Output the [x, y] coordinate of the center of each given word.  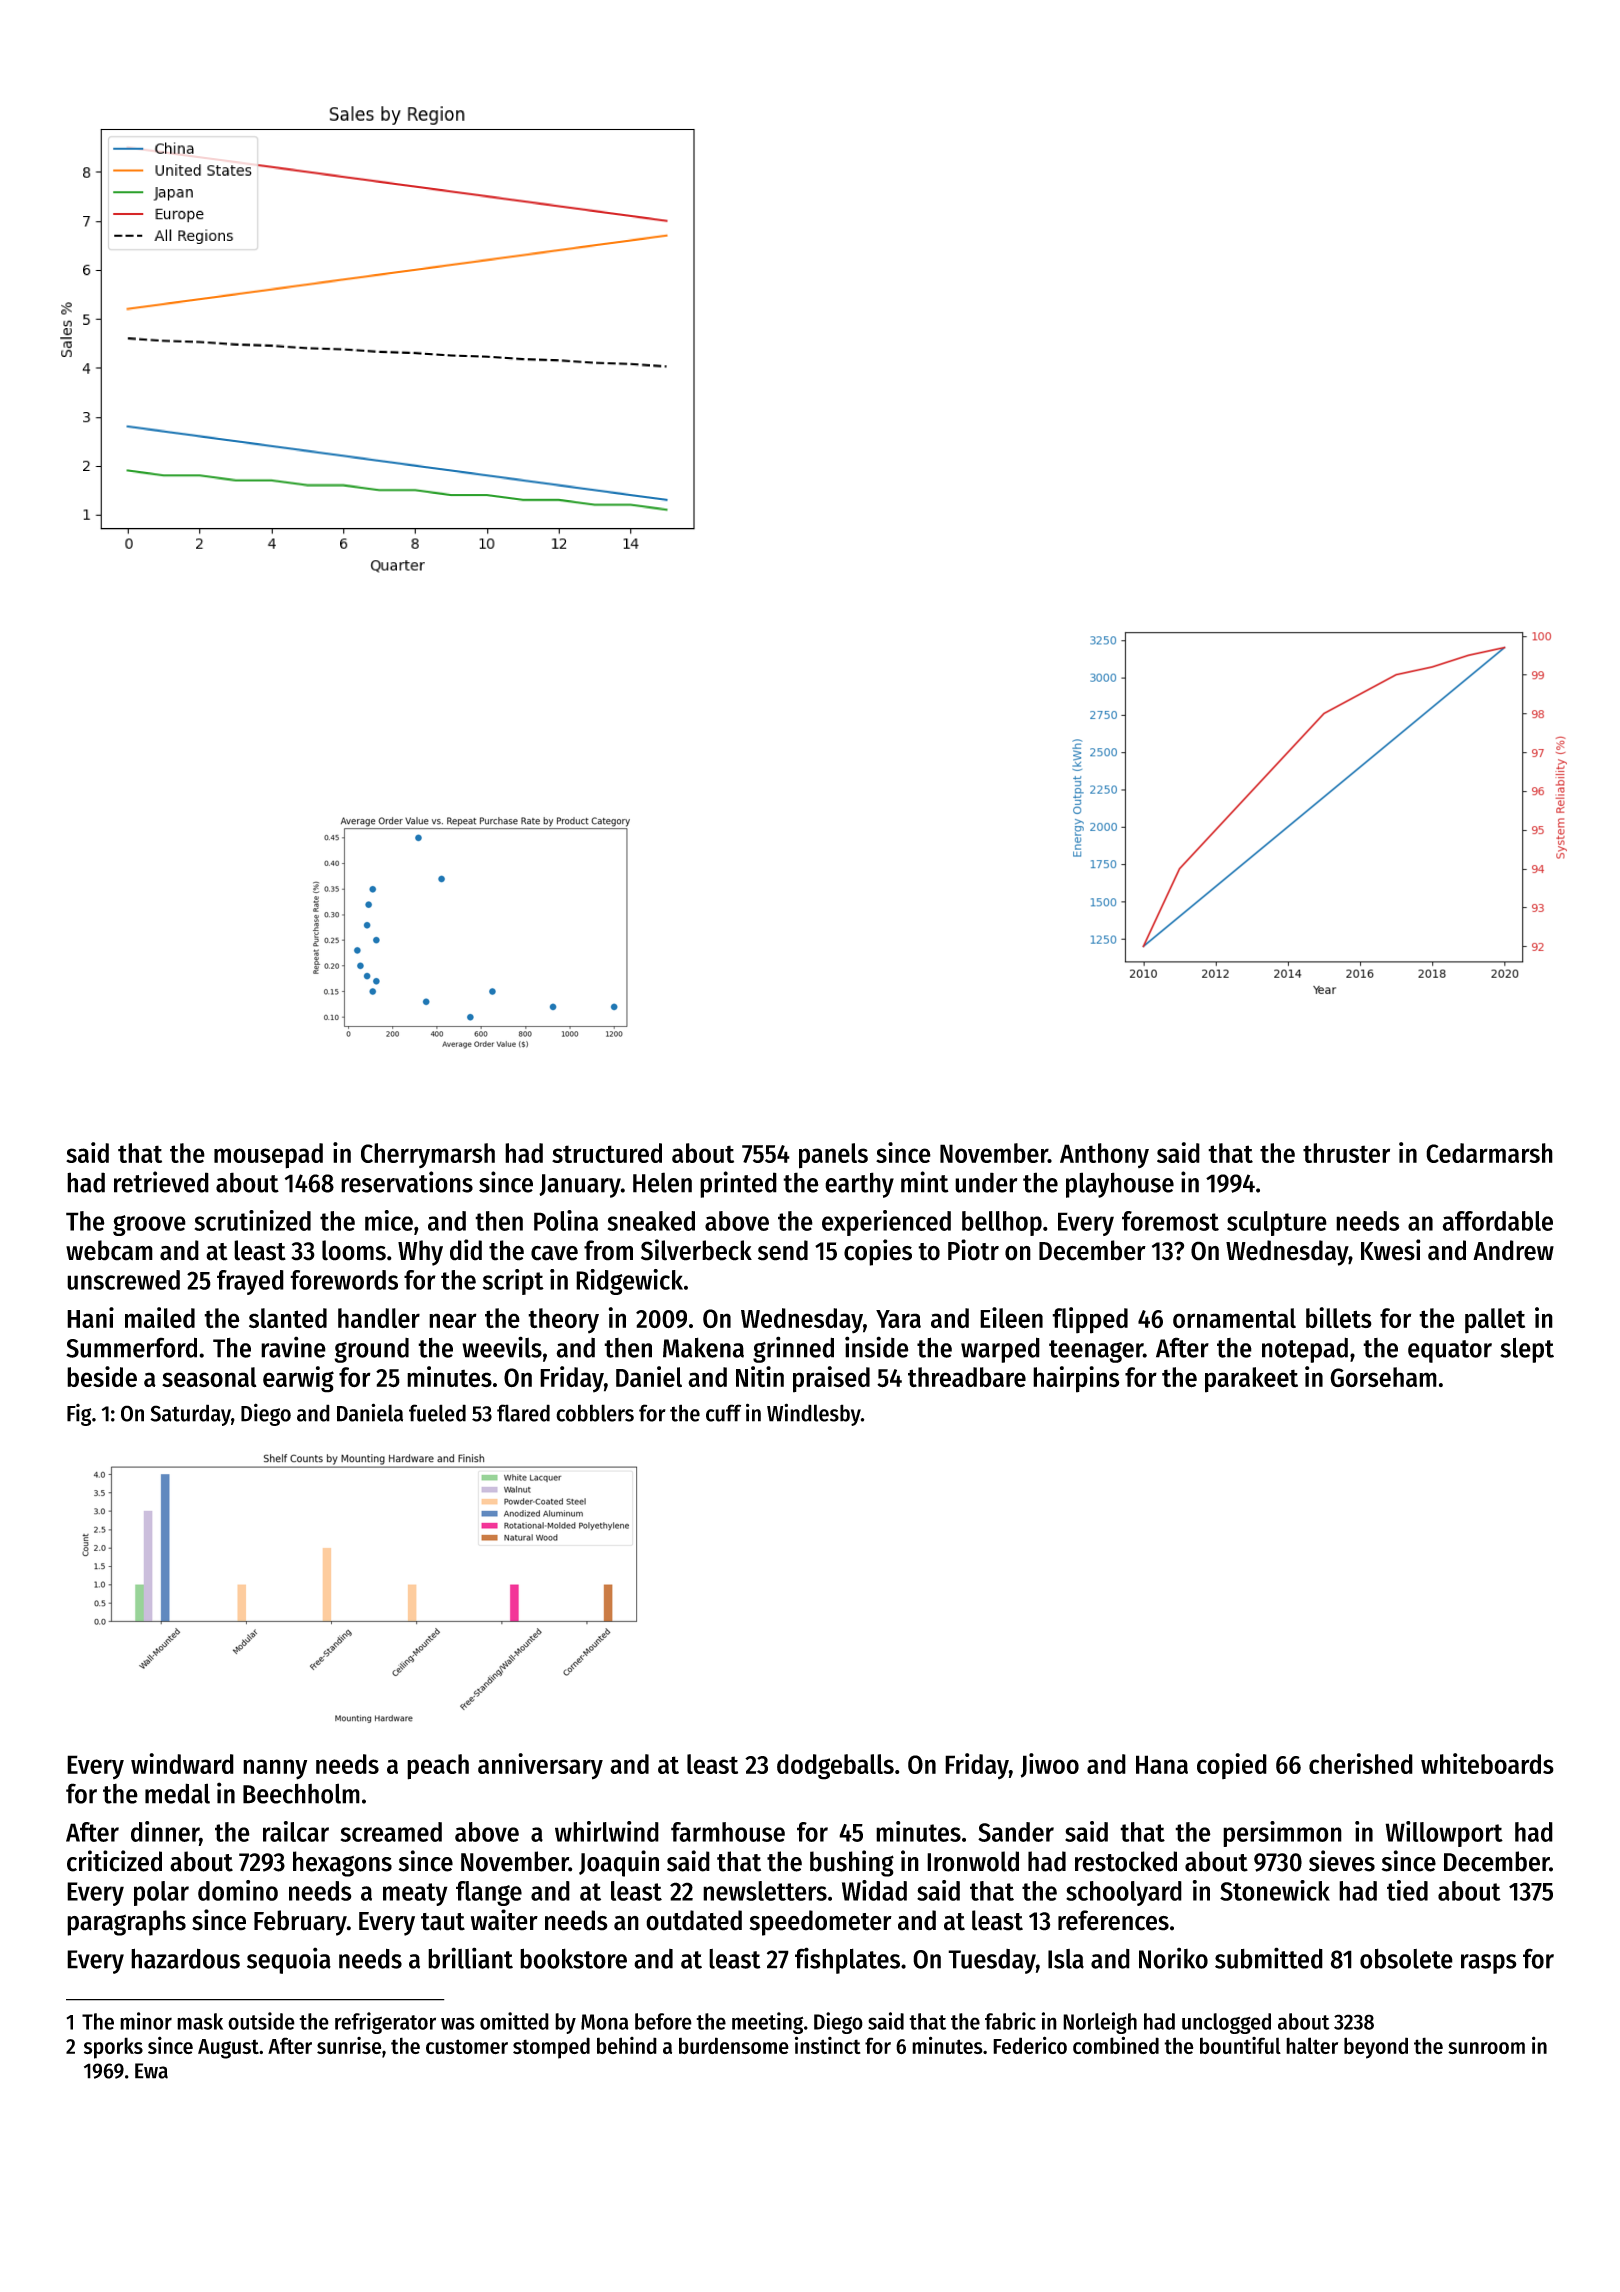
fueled [437, 1413]
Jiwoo [1050, 1765]
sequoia [289, 1960]
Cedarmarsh [1489, 1153]
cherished [1361, 1763]
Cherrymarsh [428, 1155]
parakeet [1251, 1380]
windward [182, 1763]
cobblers [595, 1413]
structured [607, 1153]
